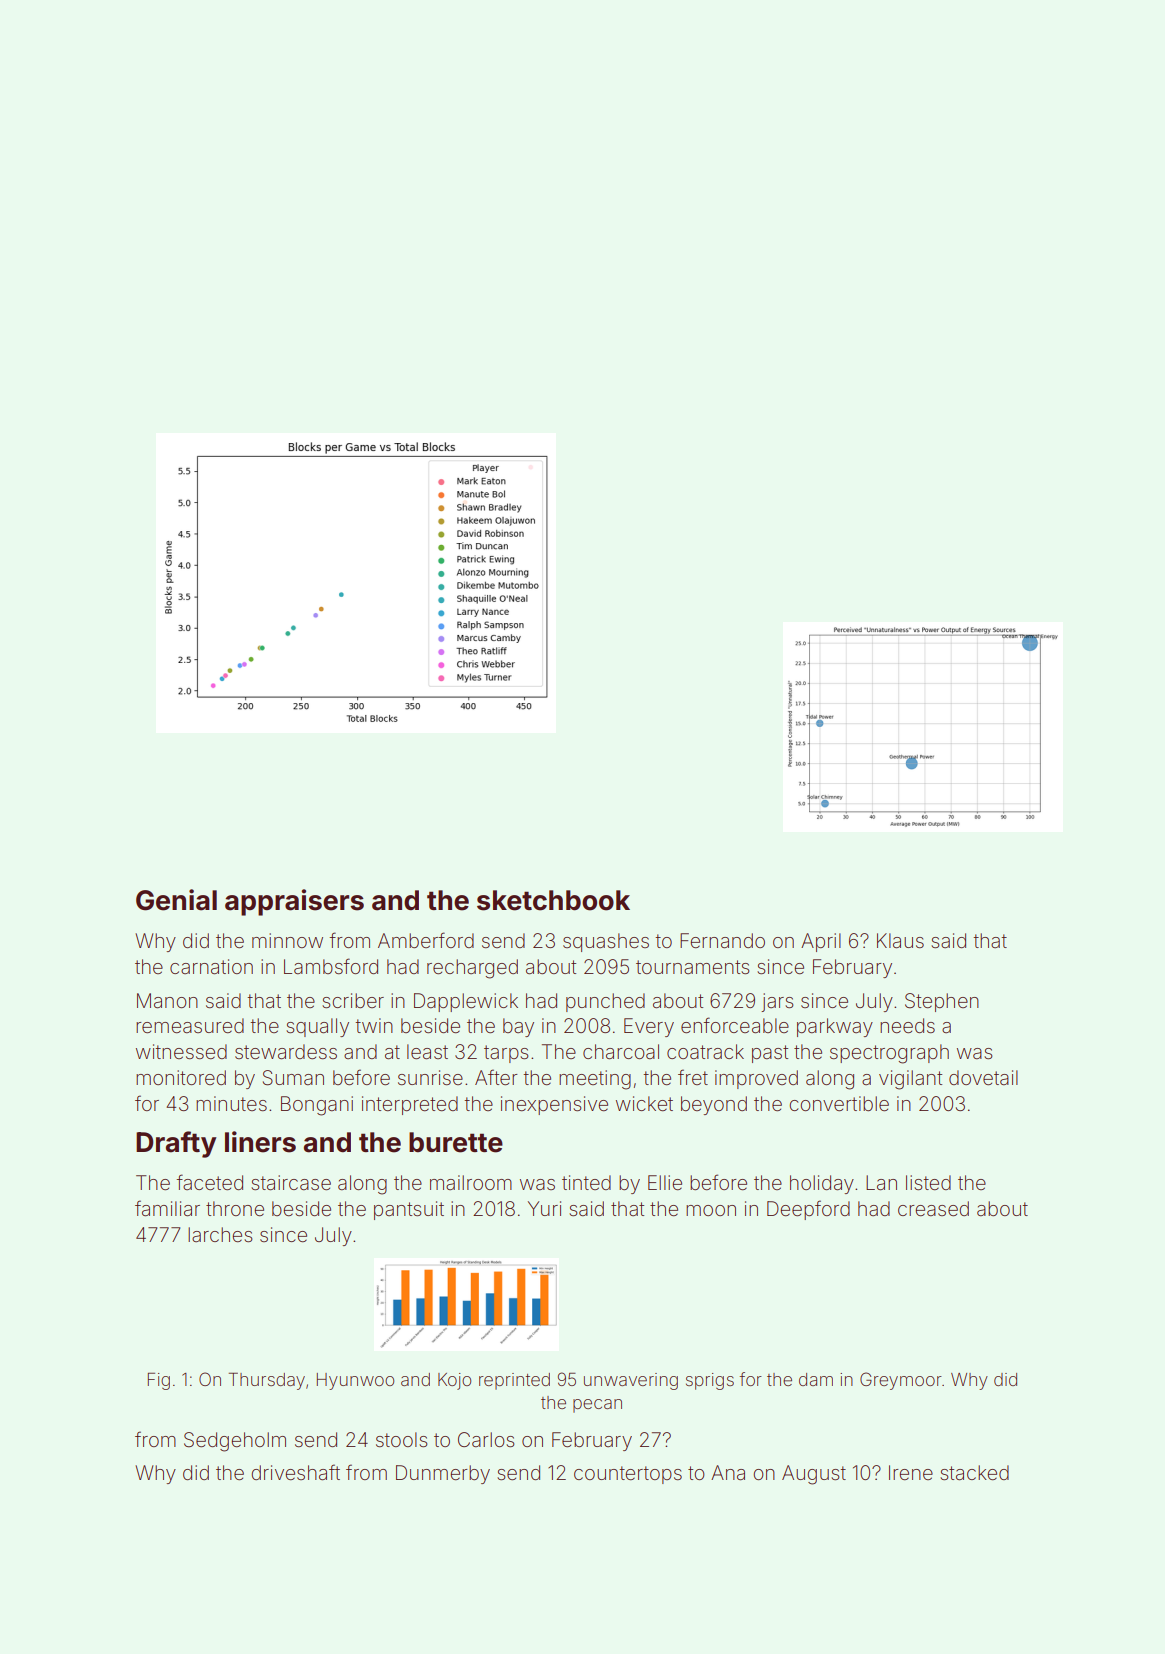 This screenshot has width=1165, height=1654. I want to click on moon, so click(711, 1210).
